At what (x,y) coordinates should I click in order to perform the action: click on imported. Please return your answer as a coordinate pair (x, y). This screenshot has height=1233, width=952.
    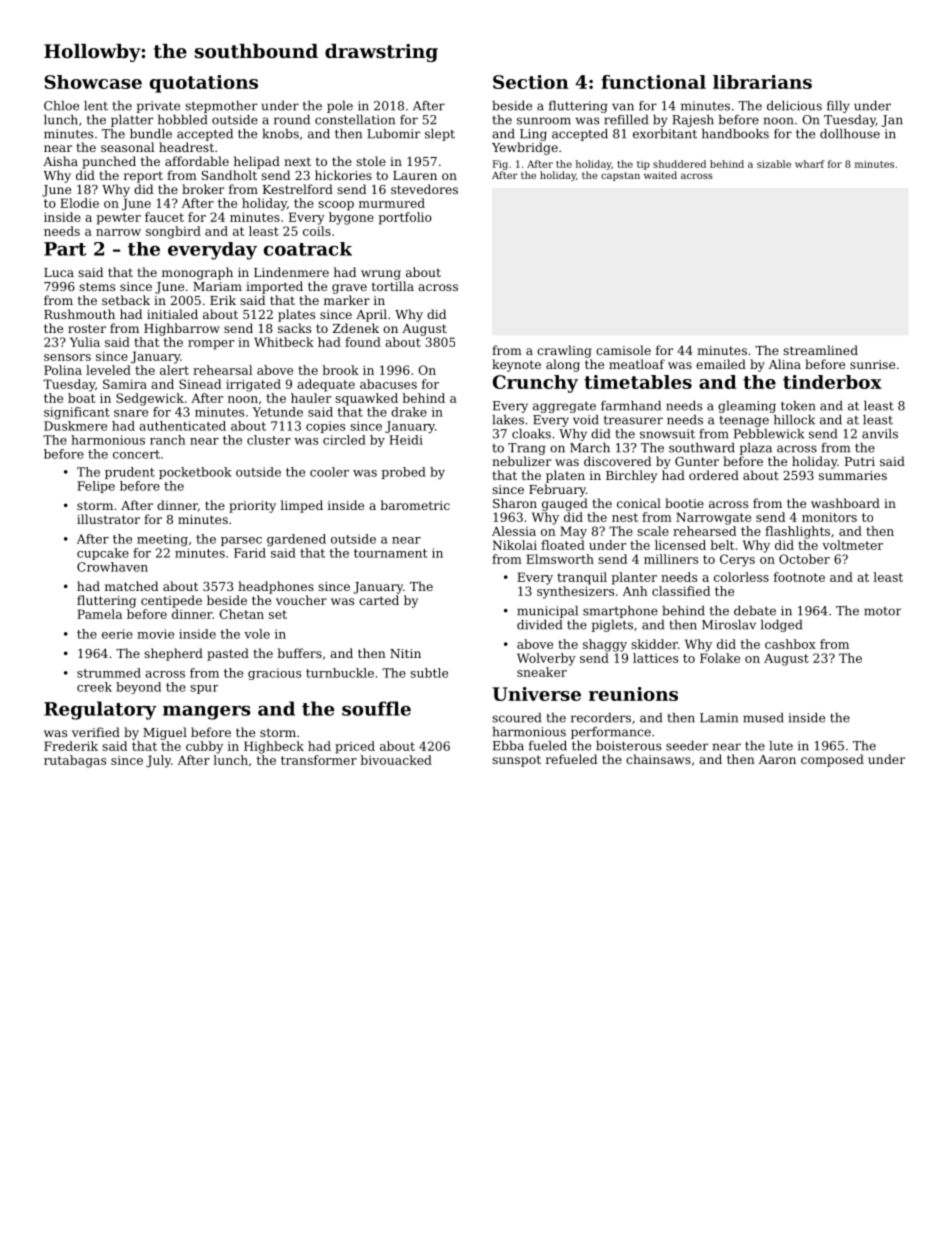
    Looking at the image, I should click on (274, 287).
